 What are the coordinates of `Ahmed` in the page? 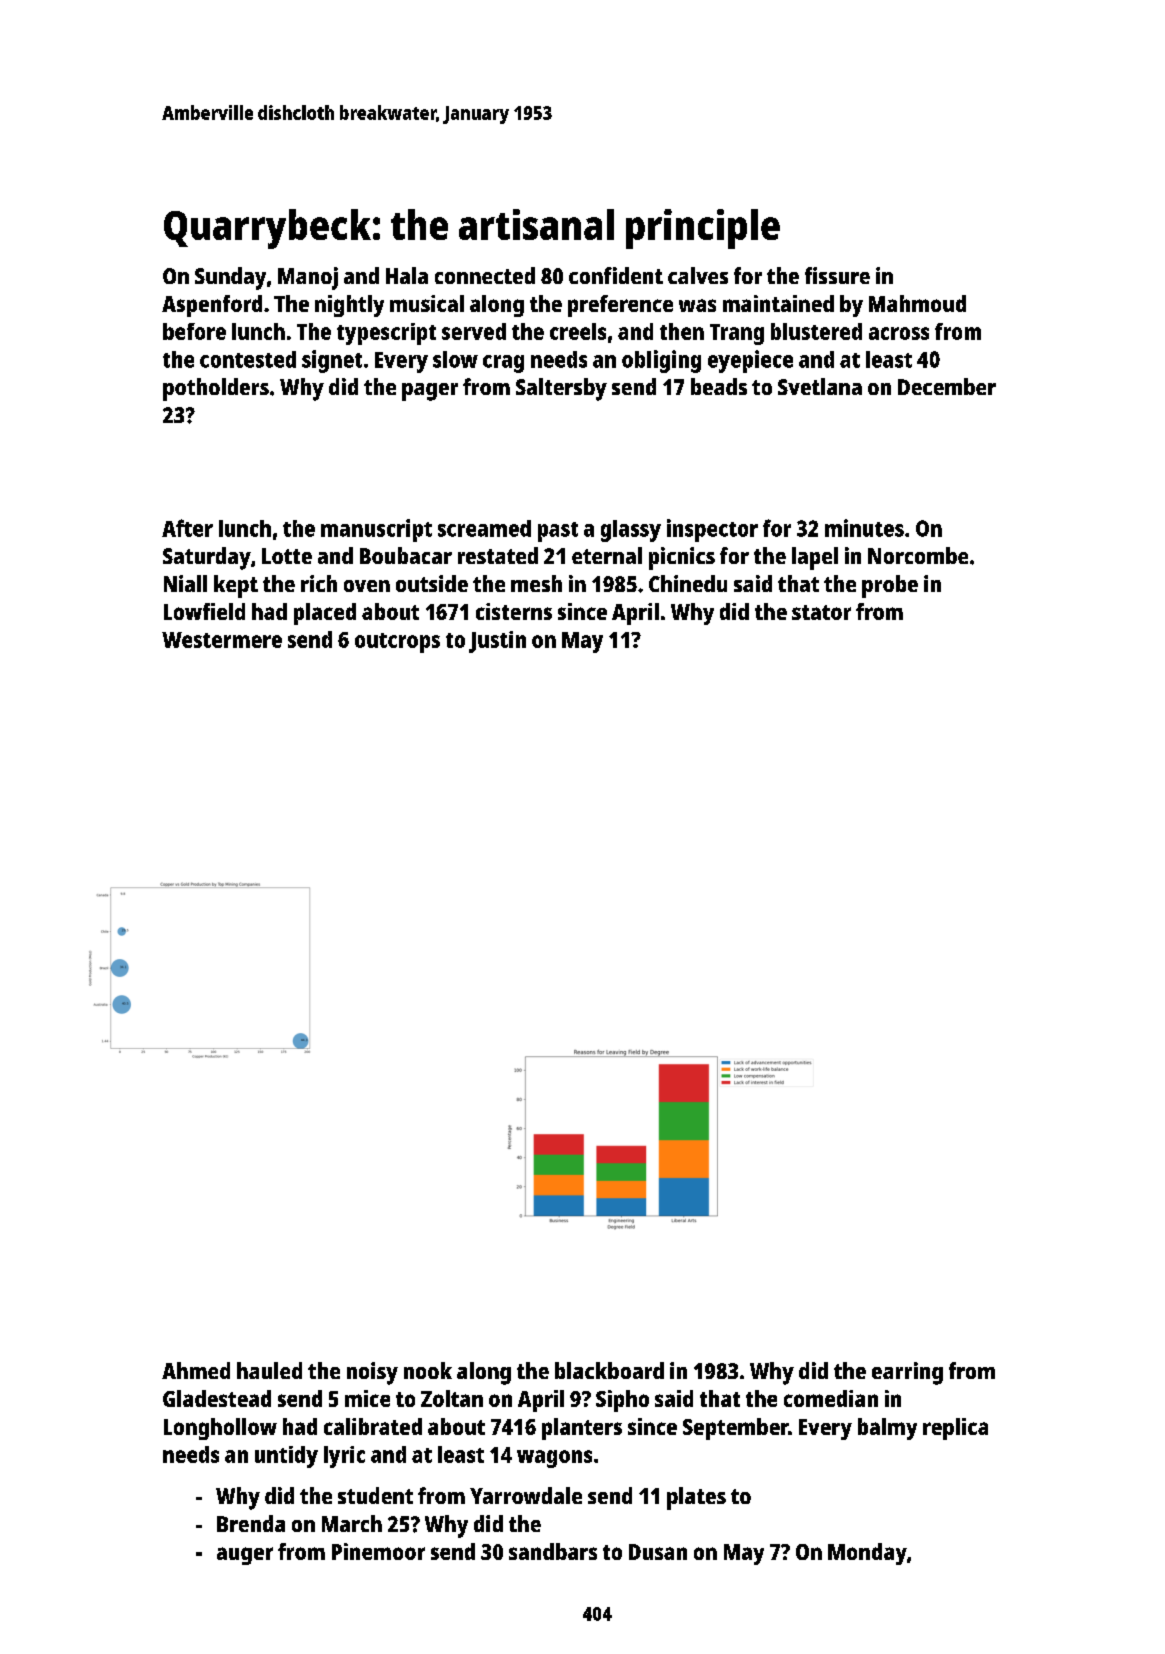 It's located at (196, 1370).
